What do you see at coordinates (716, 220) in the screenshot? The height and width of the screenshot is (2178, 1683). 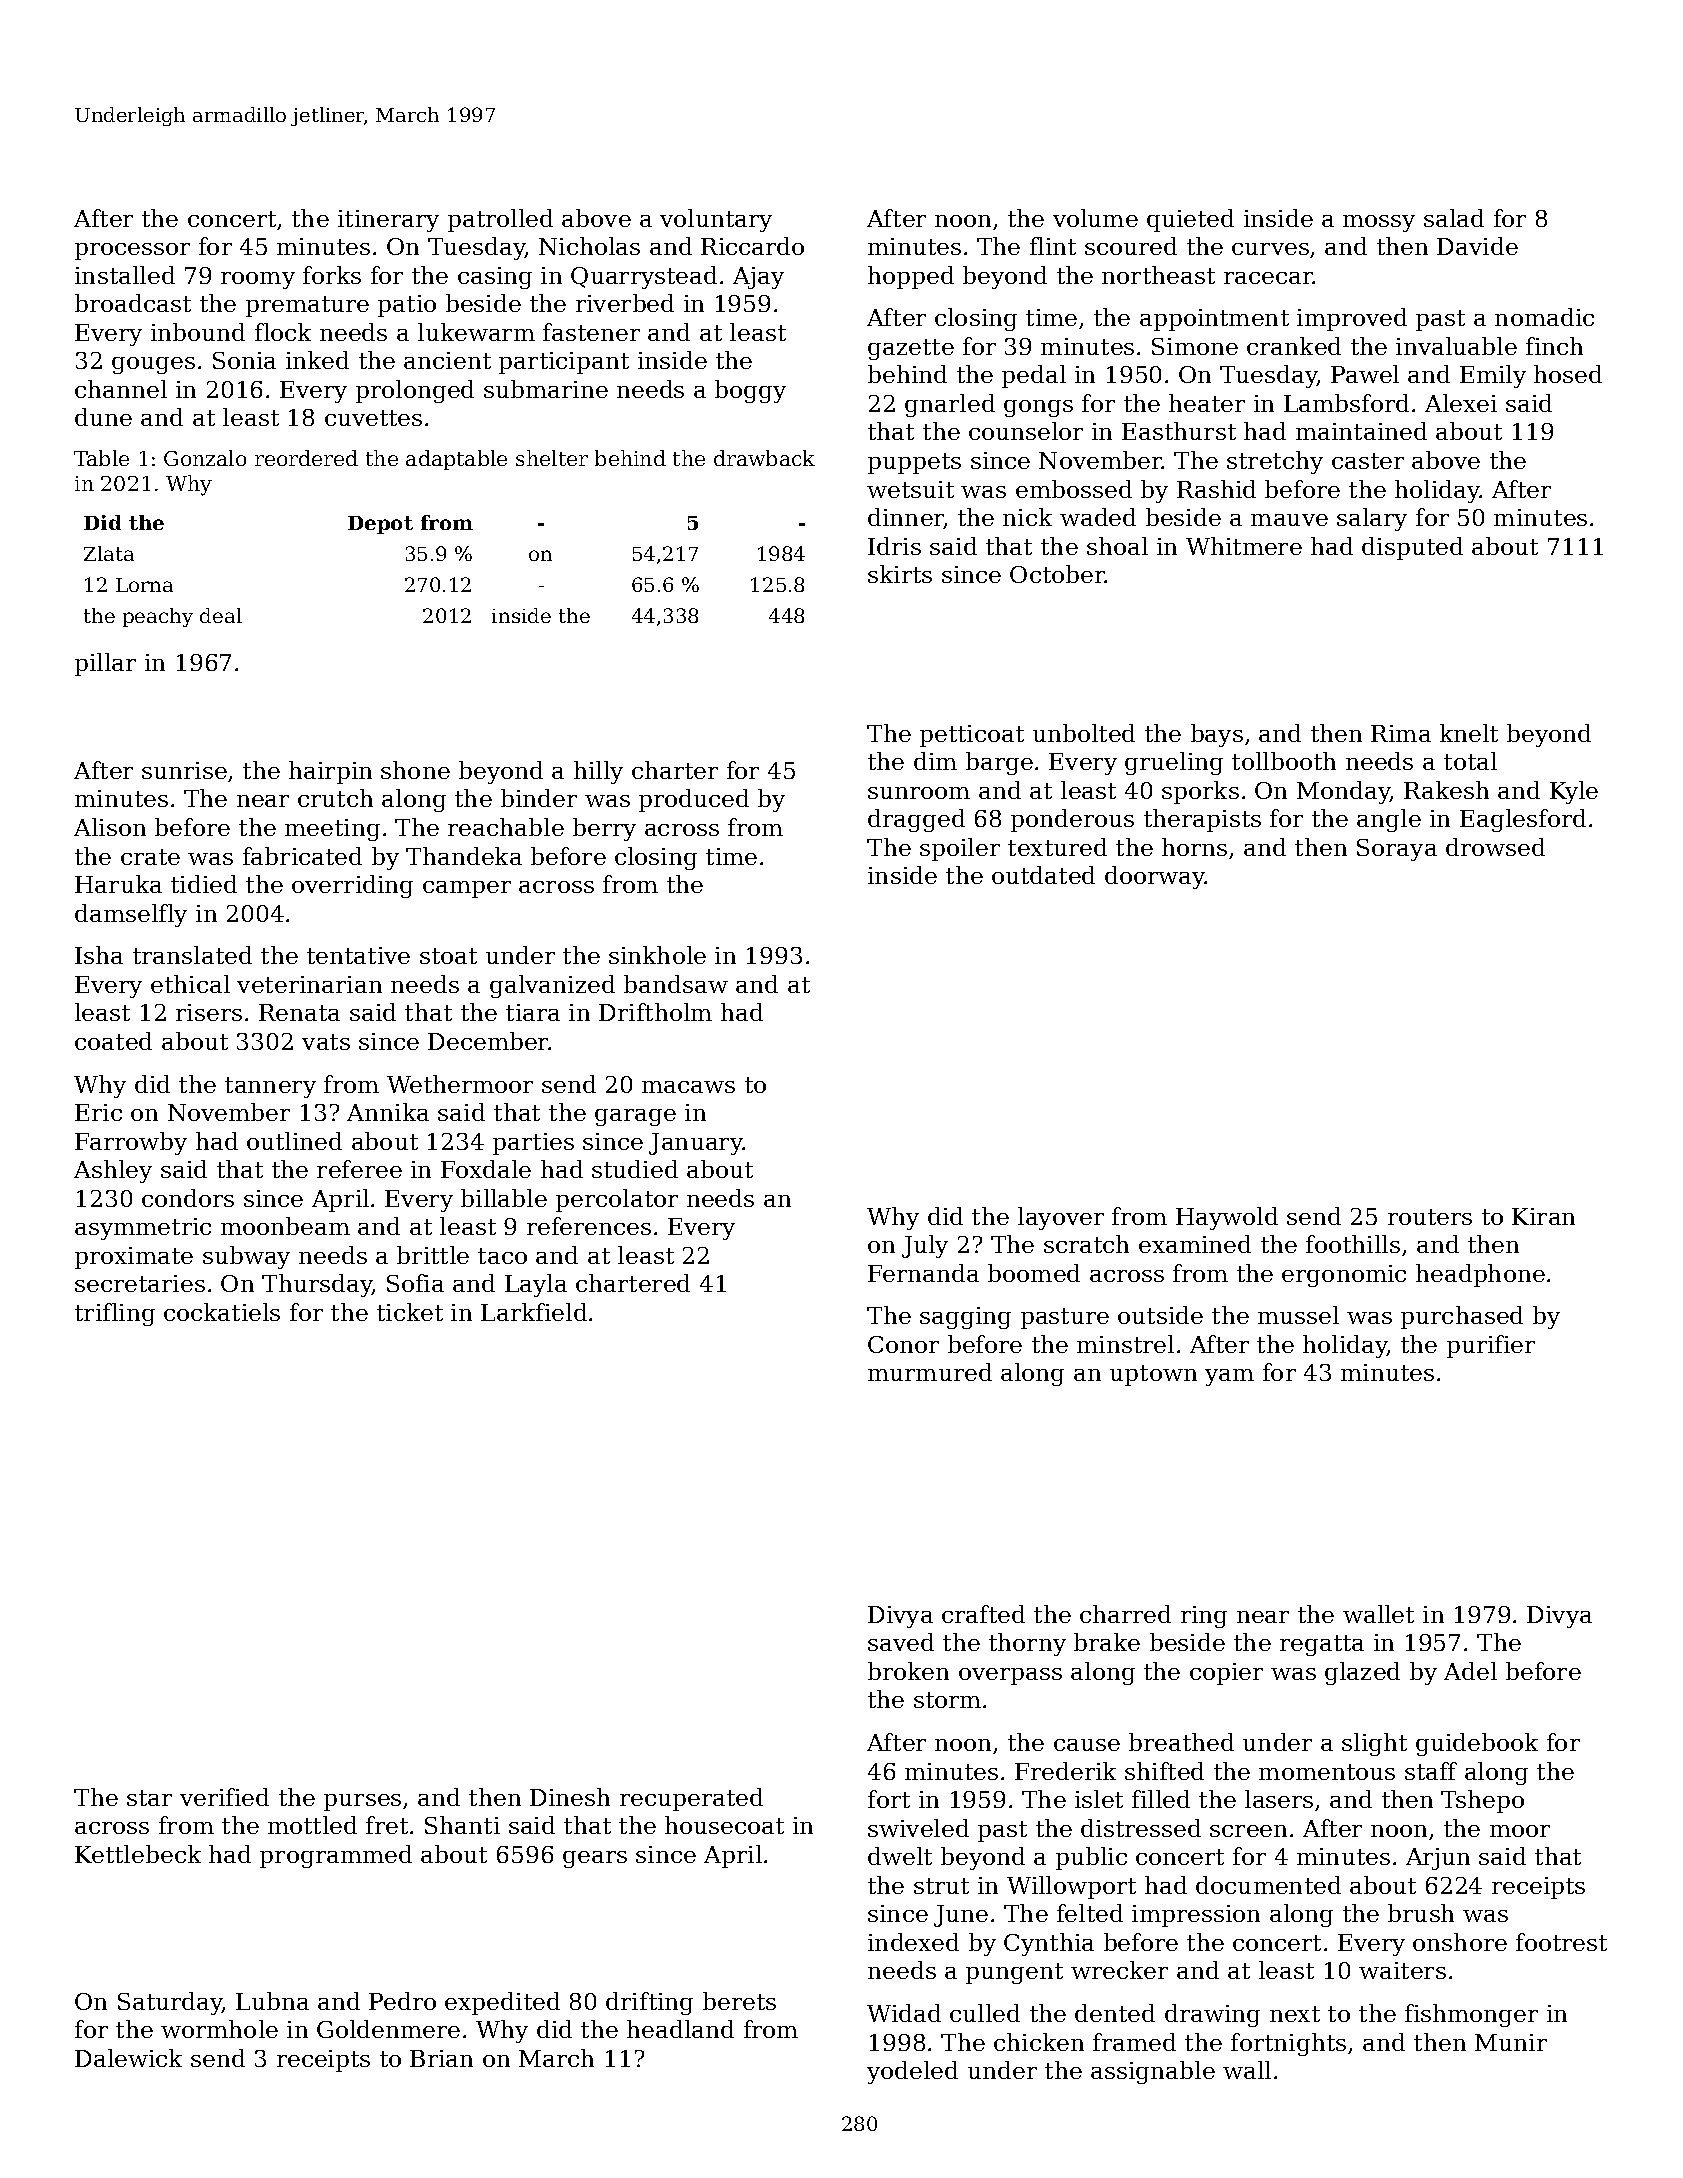 I see `voluntary` at bounding box center [716, 220].
